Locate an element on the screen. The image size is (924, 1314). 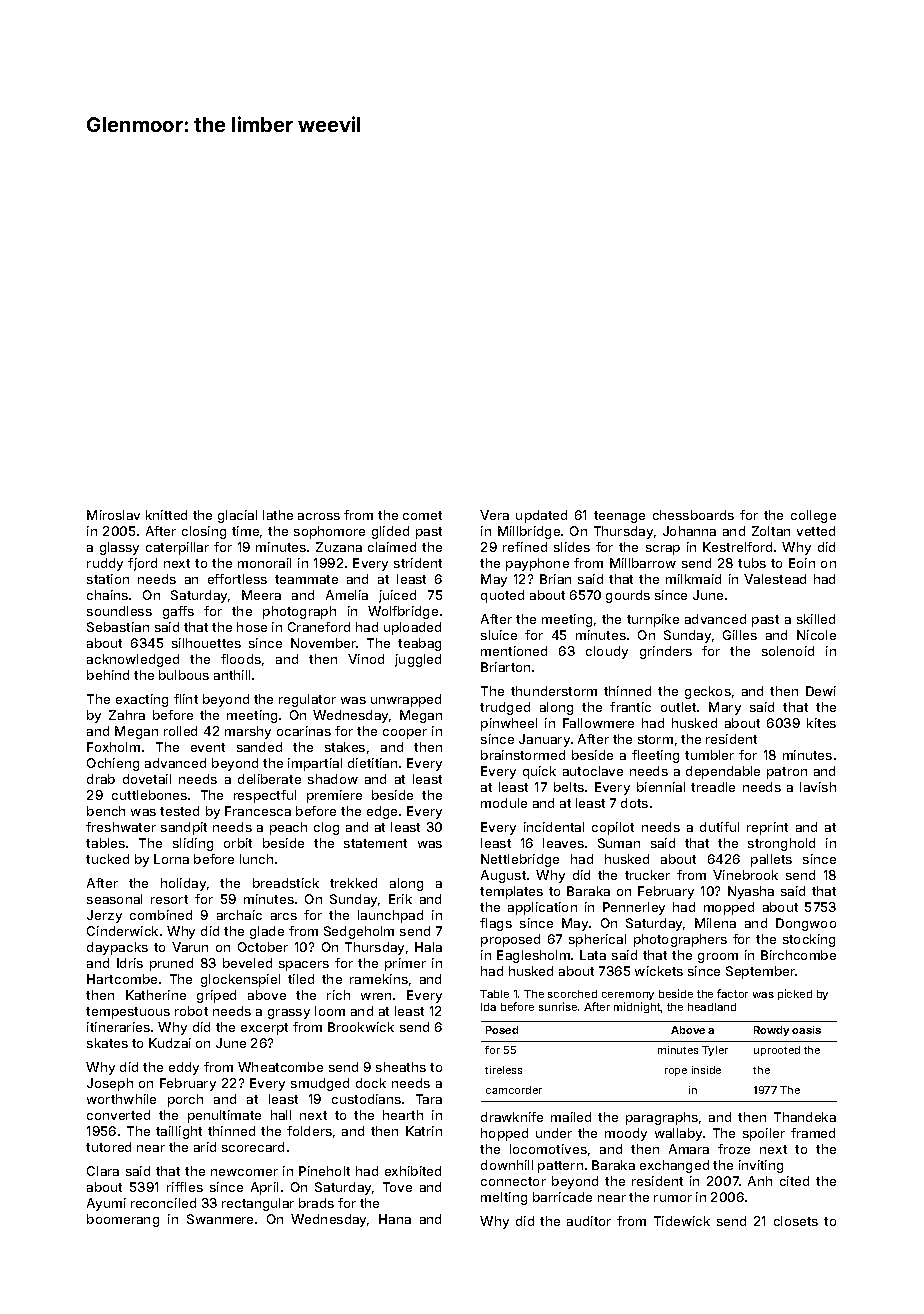
auditor is located at coordinates (589, 1221).
